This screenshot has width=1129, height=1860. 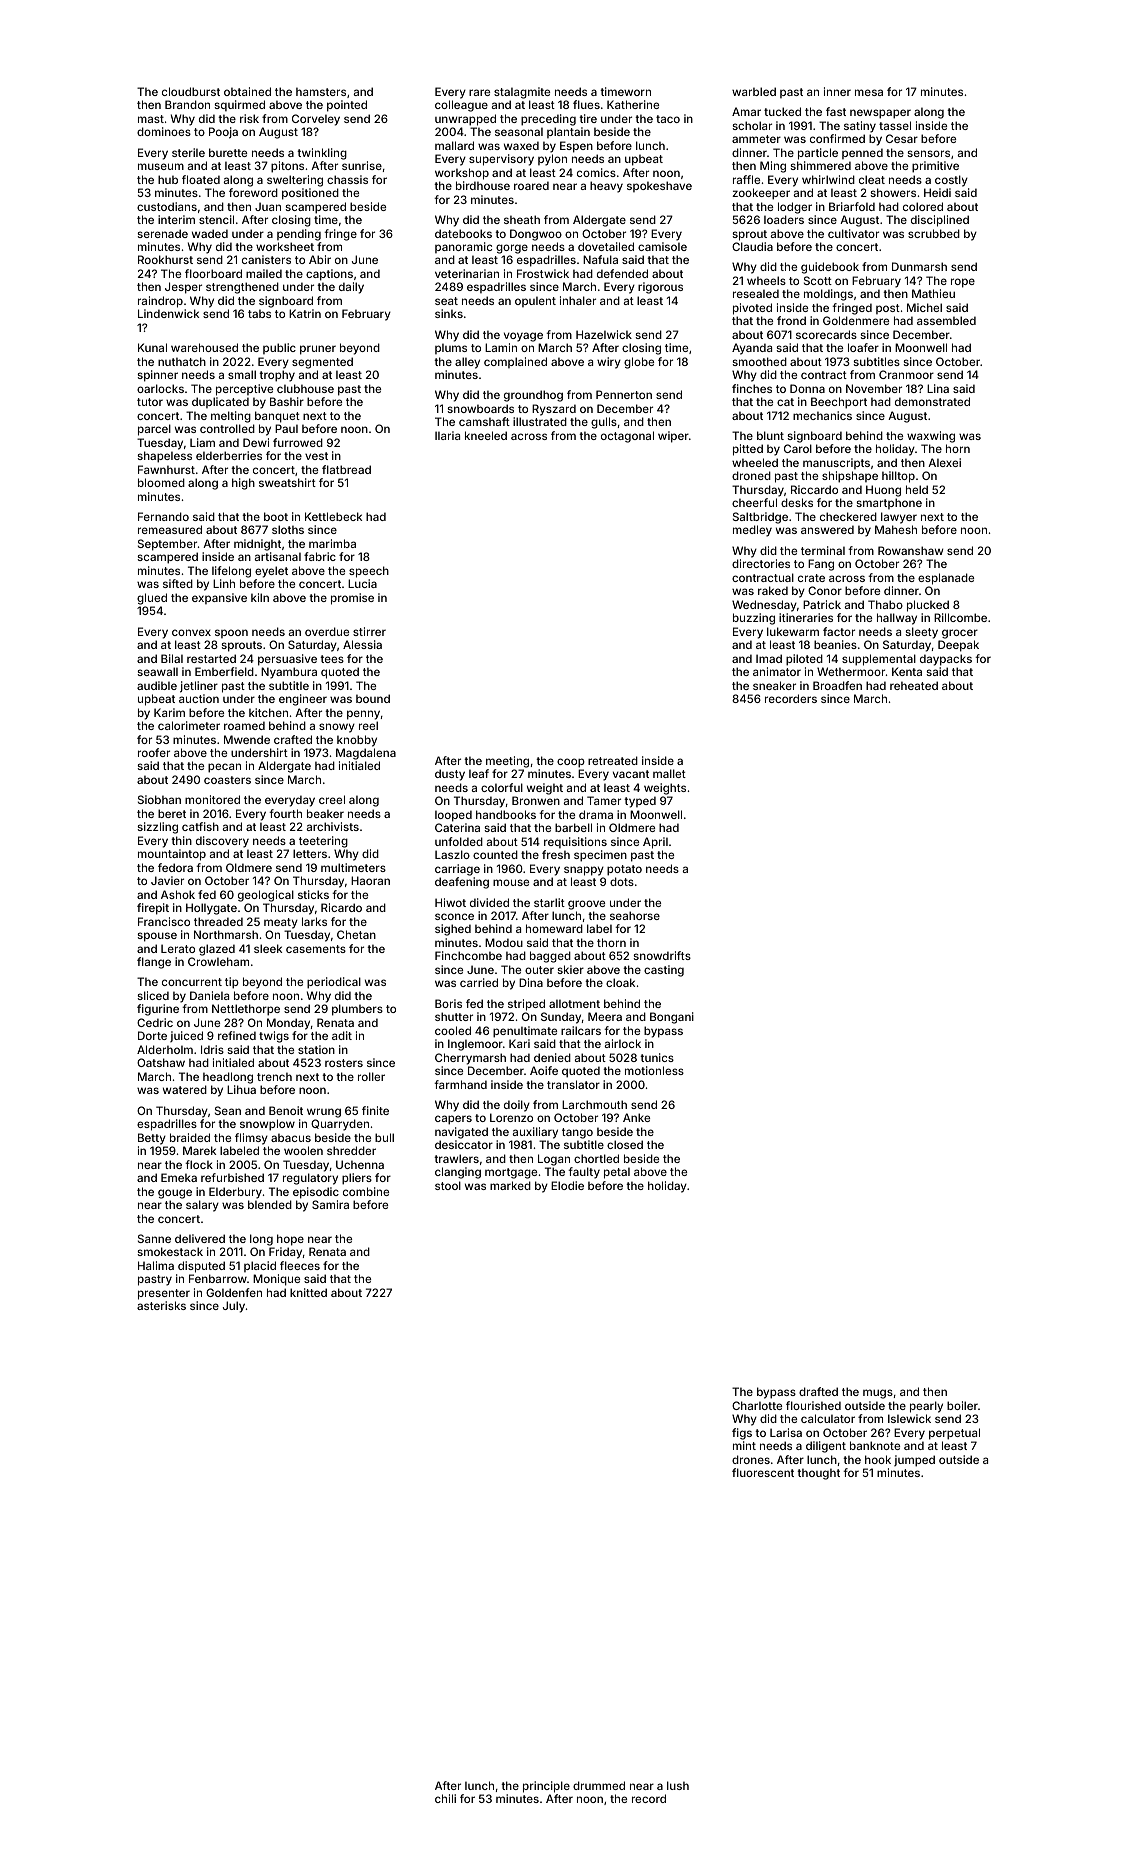 I want to click on knitted, so click(x=308, y=1292).
